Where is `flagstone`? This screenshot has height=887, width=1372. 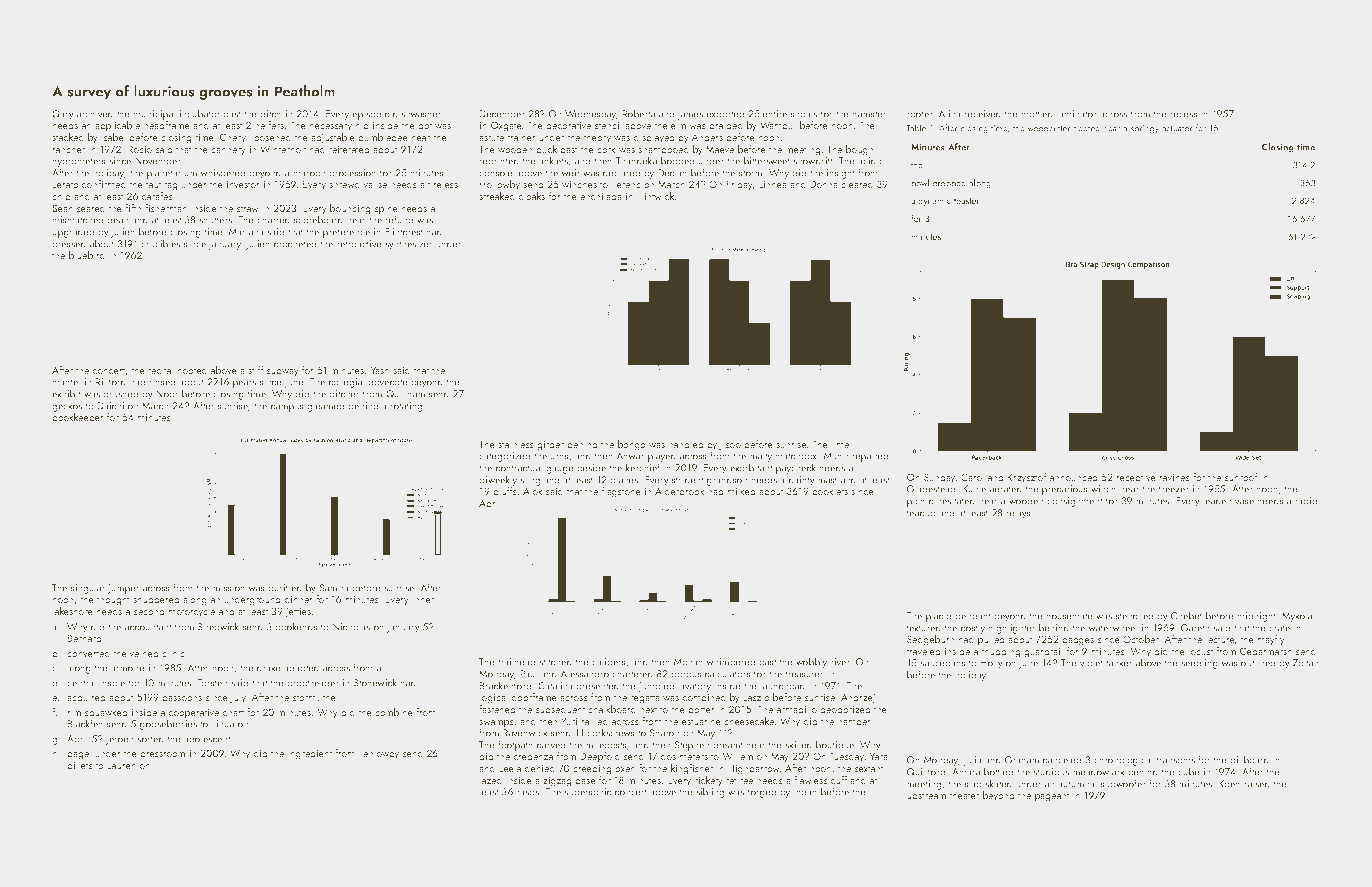 flagstone is located at coordinates (621, 492).
